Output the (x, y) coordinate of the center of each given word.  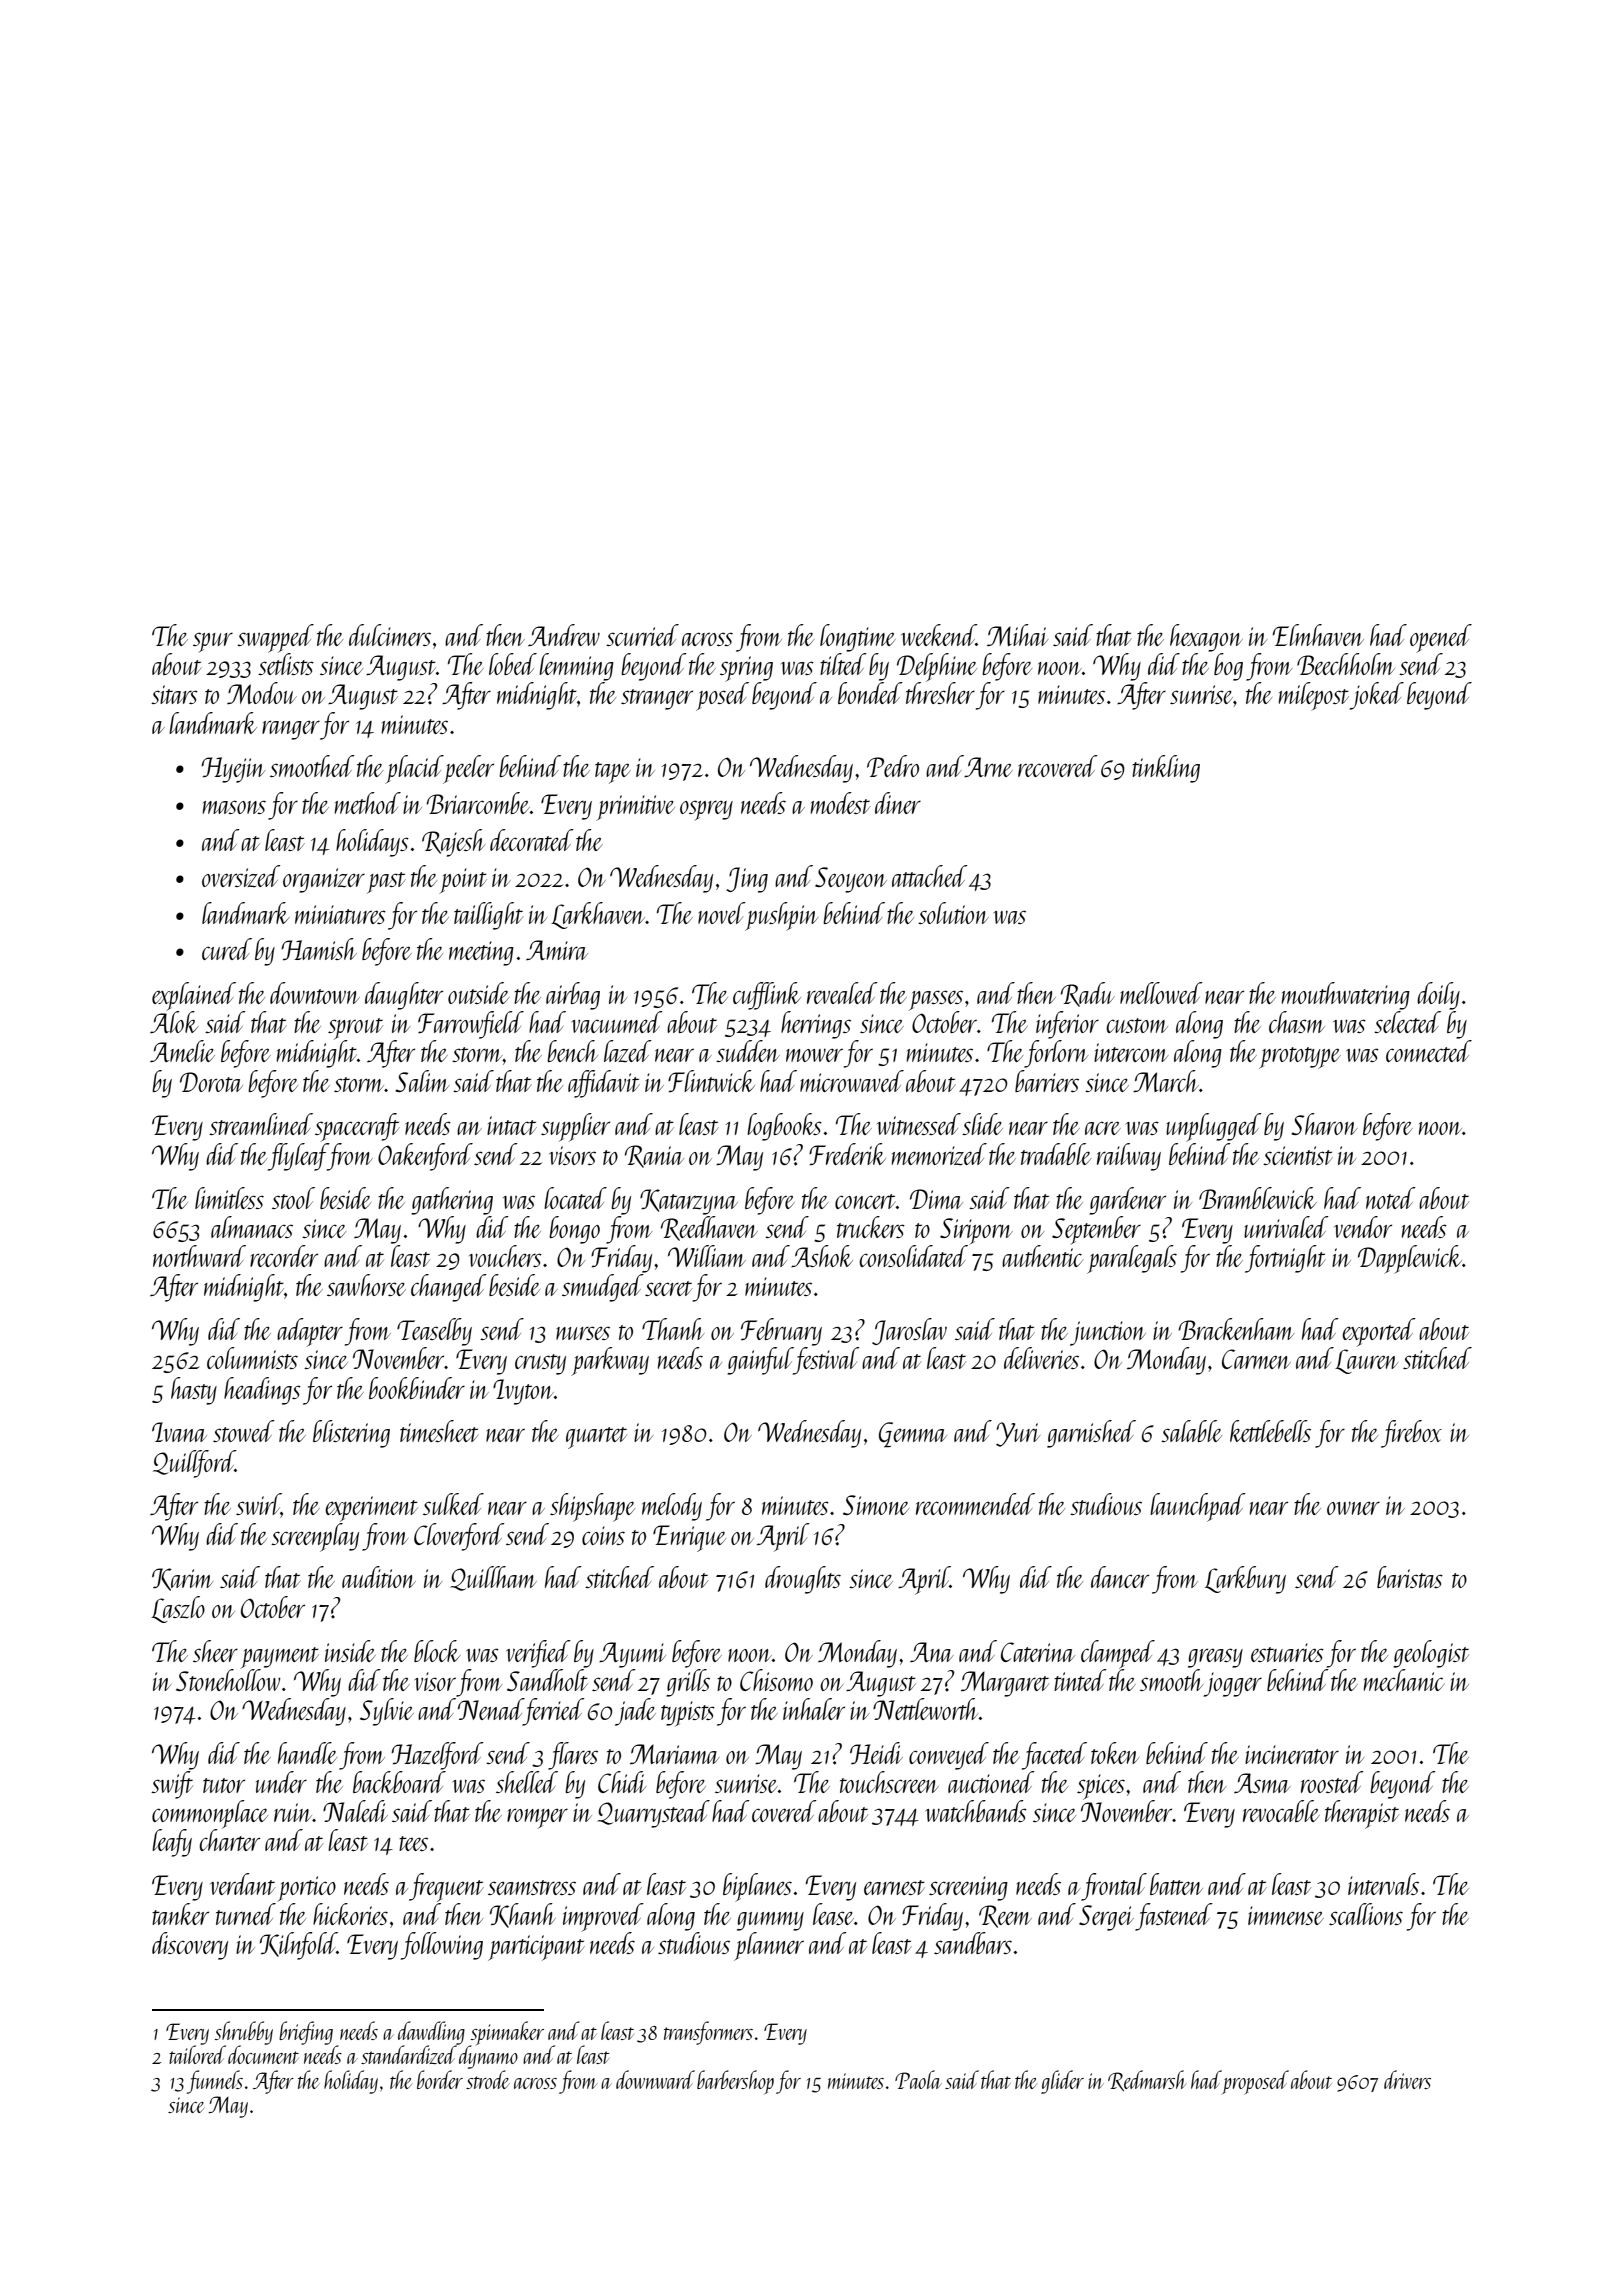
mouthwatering (1345, 996)
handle (307, 1753)
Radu (1088, 994)
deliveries (1041, 1358)
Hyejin (233, 770)
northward (199, 1256)
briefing (306, 2033)
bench (572, 1051)
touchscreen (889, 1782)
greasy (1215, 1658)
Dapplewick (1410, 1259)
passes (936, 1000)
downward (655, 2079)
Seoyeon (851, 880)
